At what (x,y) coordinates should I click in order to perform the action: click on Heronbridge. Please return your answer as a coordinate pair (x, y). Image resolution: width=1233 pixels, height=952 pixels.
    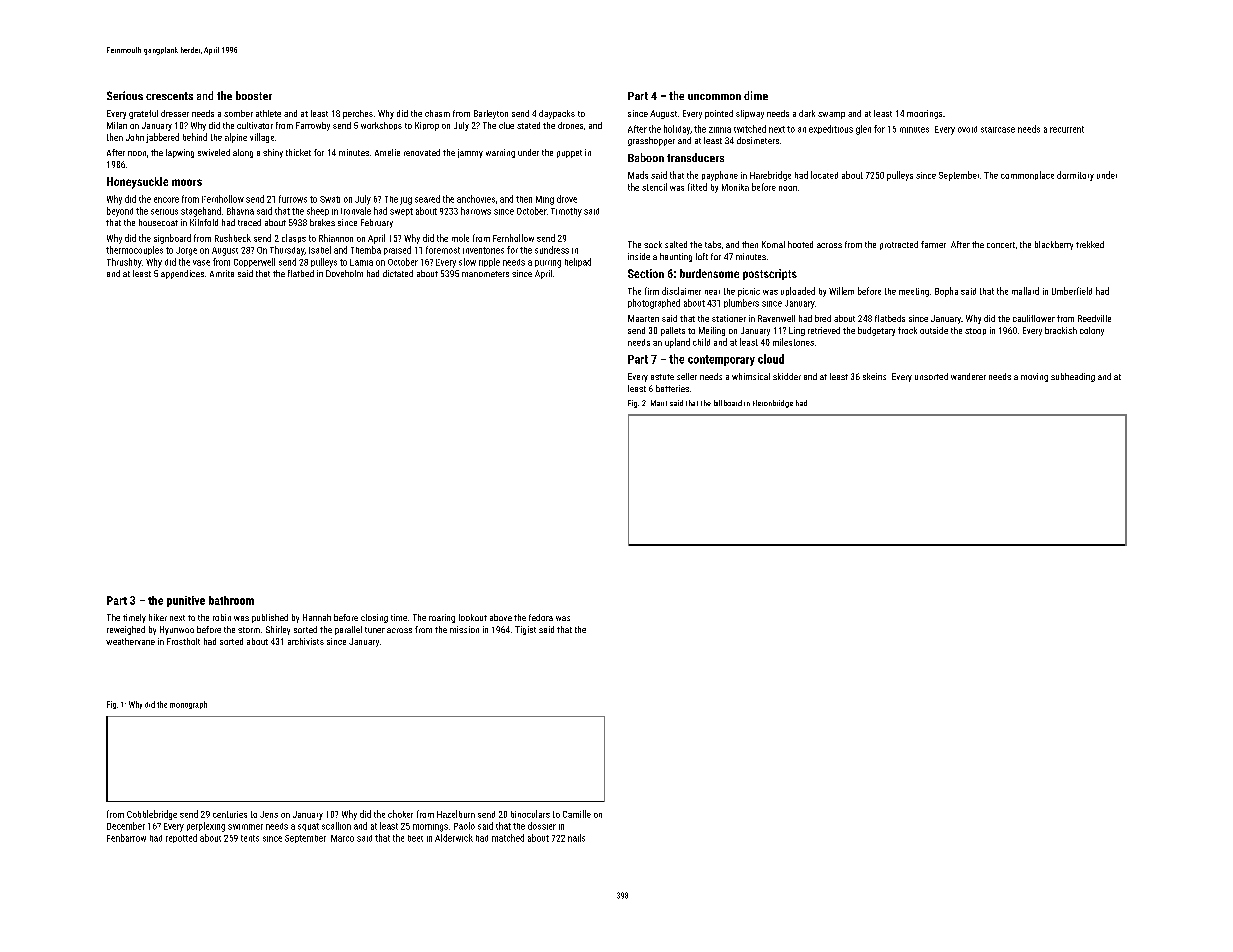
    Looking at the image, I should click on (773, 404).
